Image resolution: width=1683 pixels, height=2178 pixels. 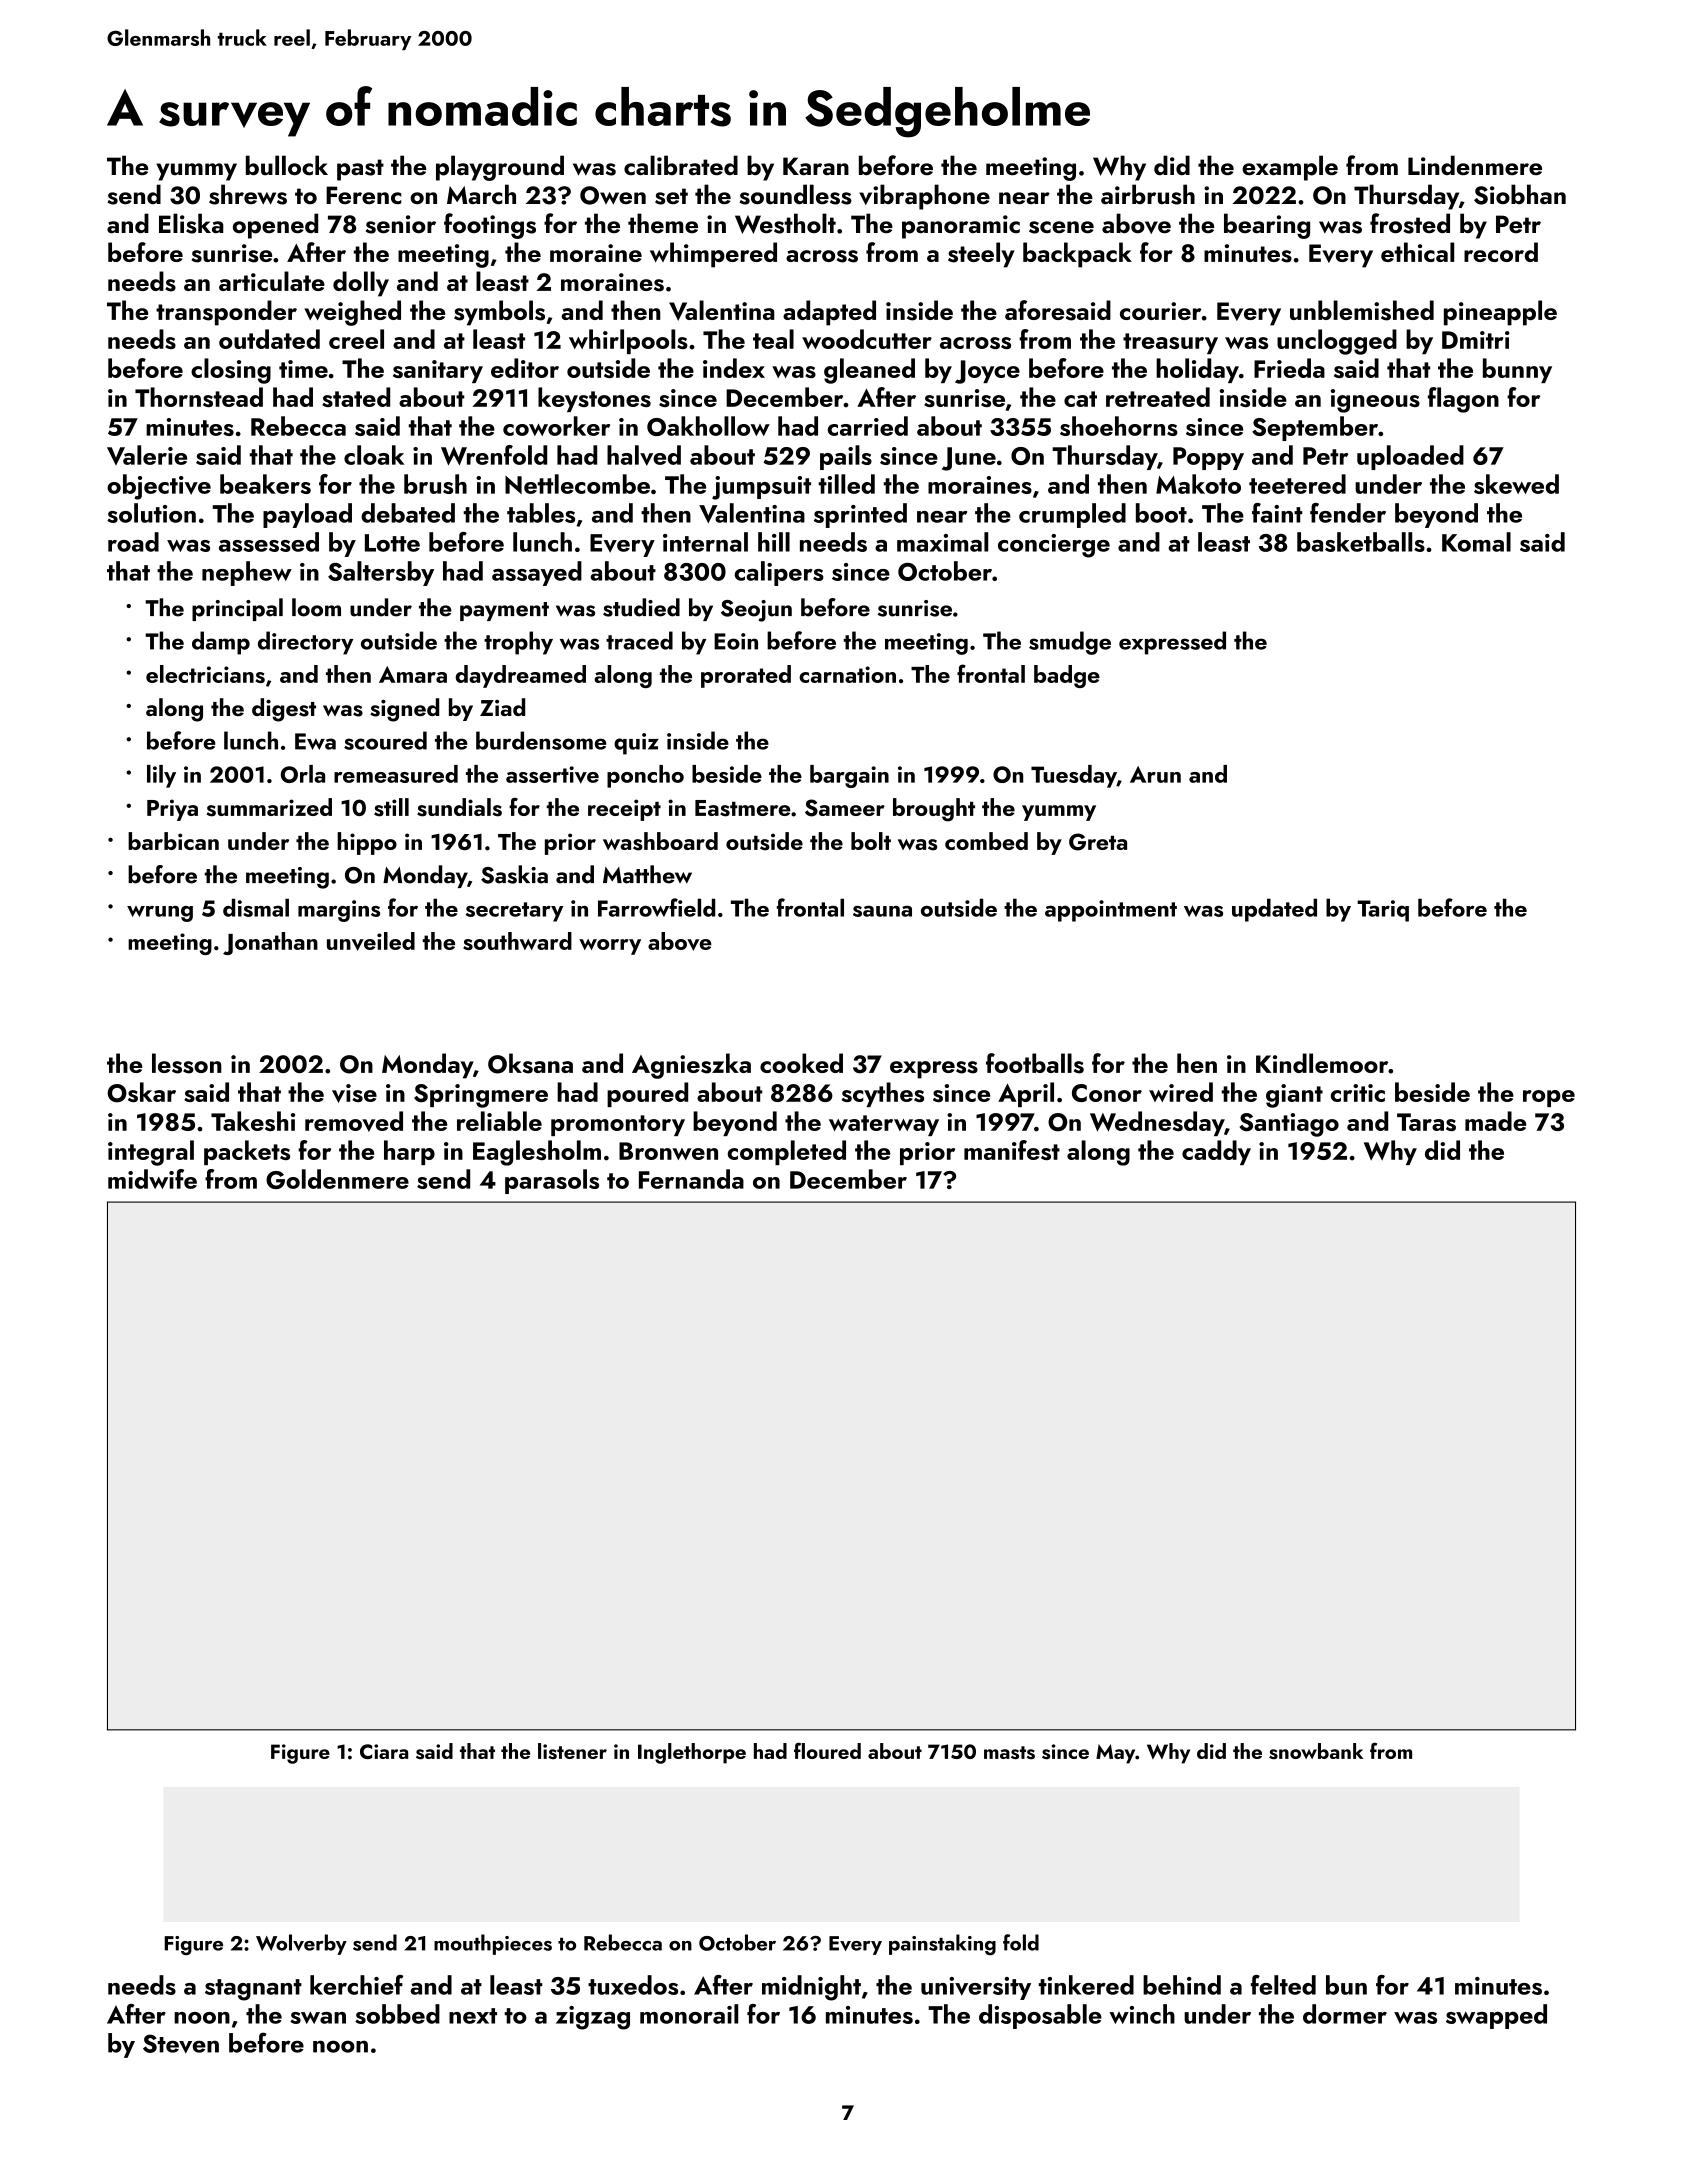 I want to click on Goldenmere, so click(x=337, y=1179).
